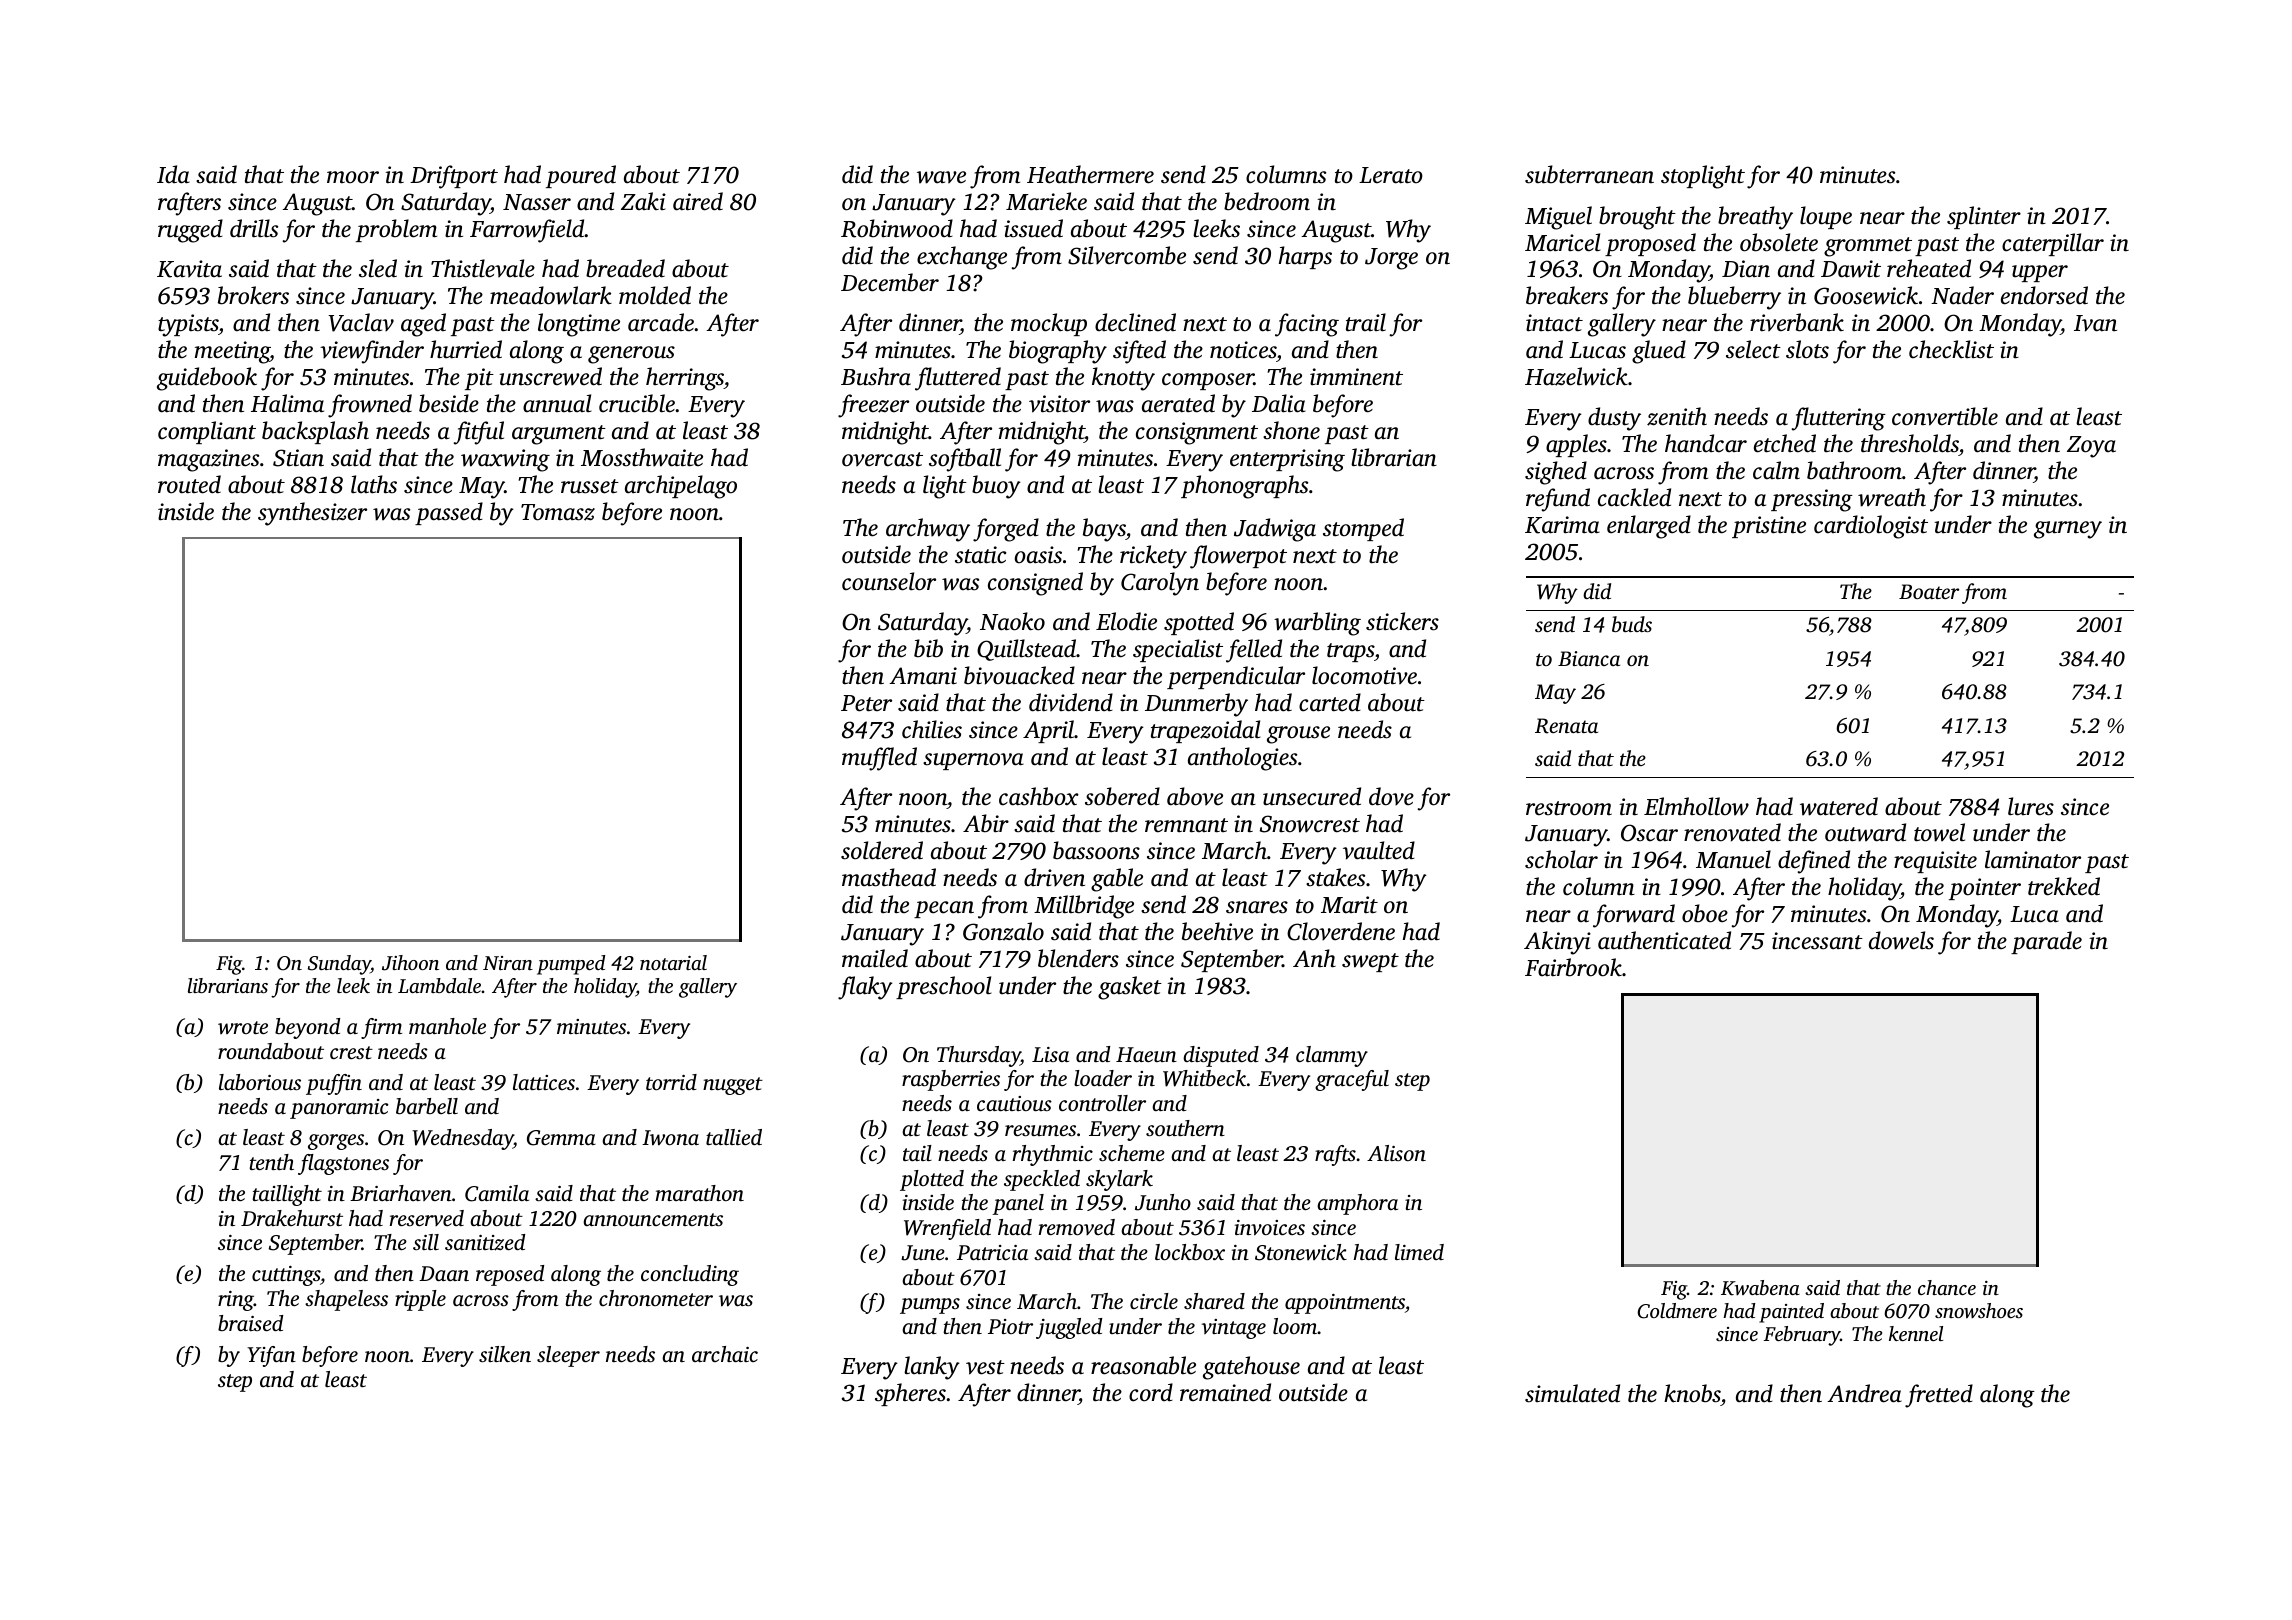 The image size is (2292, 1620). Describe the element at coordinates (1569, 808) in the screenshot. I see `restroom` at that location.
